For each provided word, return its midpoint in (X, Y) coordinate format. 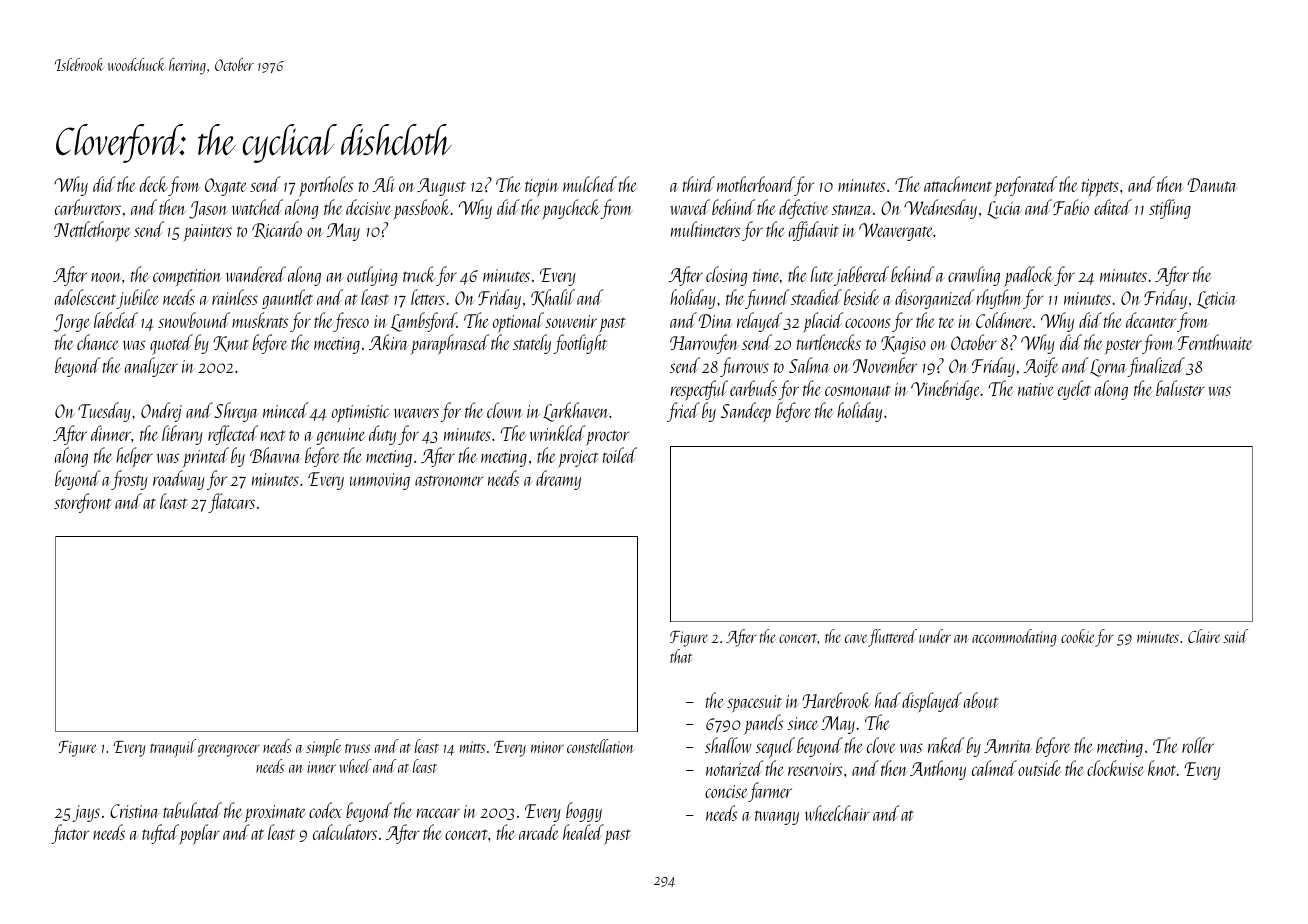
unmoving (380, 481)
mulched (590, 184)
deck (154, 184)
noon (106, 277)
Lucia (1004, 210)
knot (1162, 768)
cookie (1078, 636)
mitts (472, 747)
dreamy (558, 480)
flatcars (231, 503)
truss (357, 748)
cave (856, 638)
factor (70, 834)
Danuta (1212, 185)
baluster (1180, 388)
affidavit (814, 231)
